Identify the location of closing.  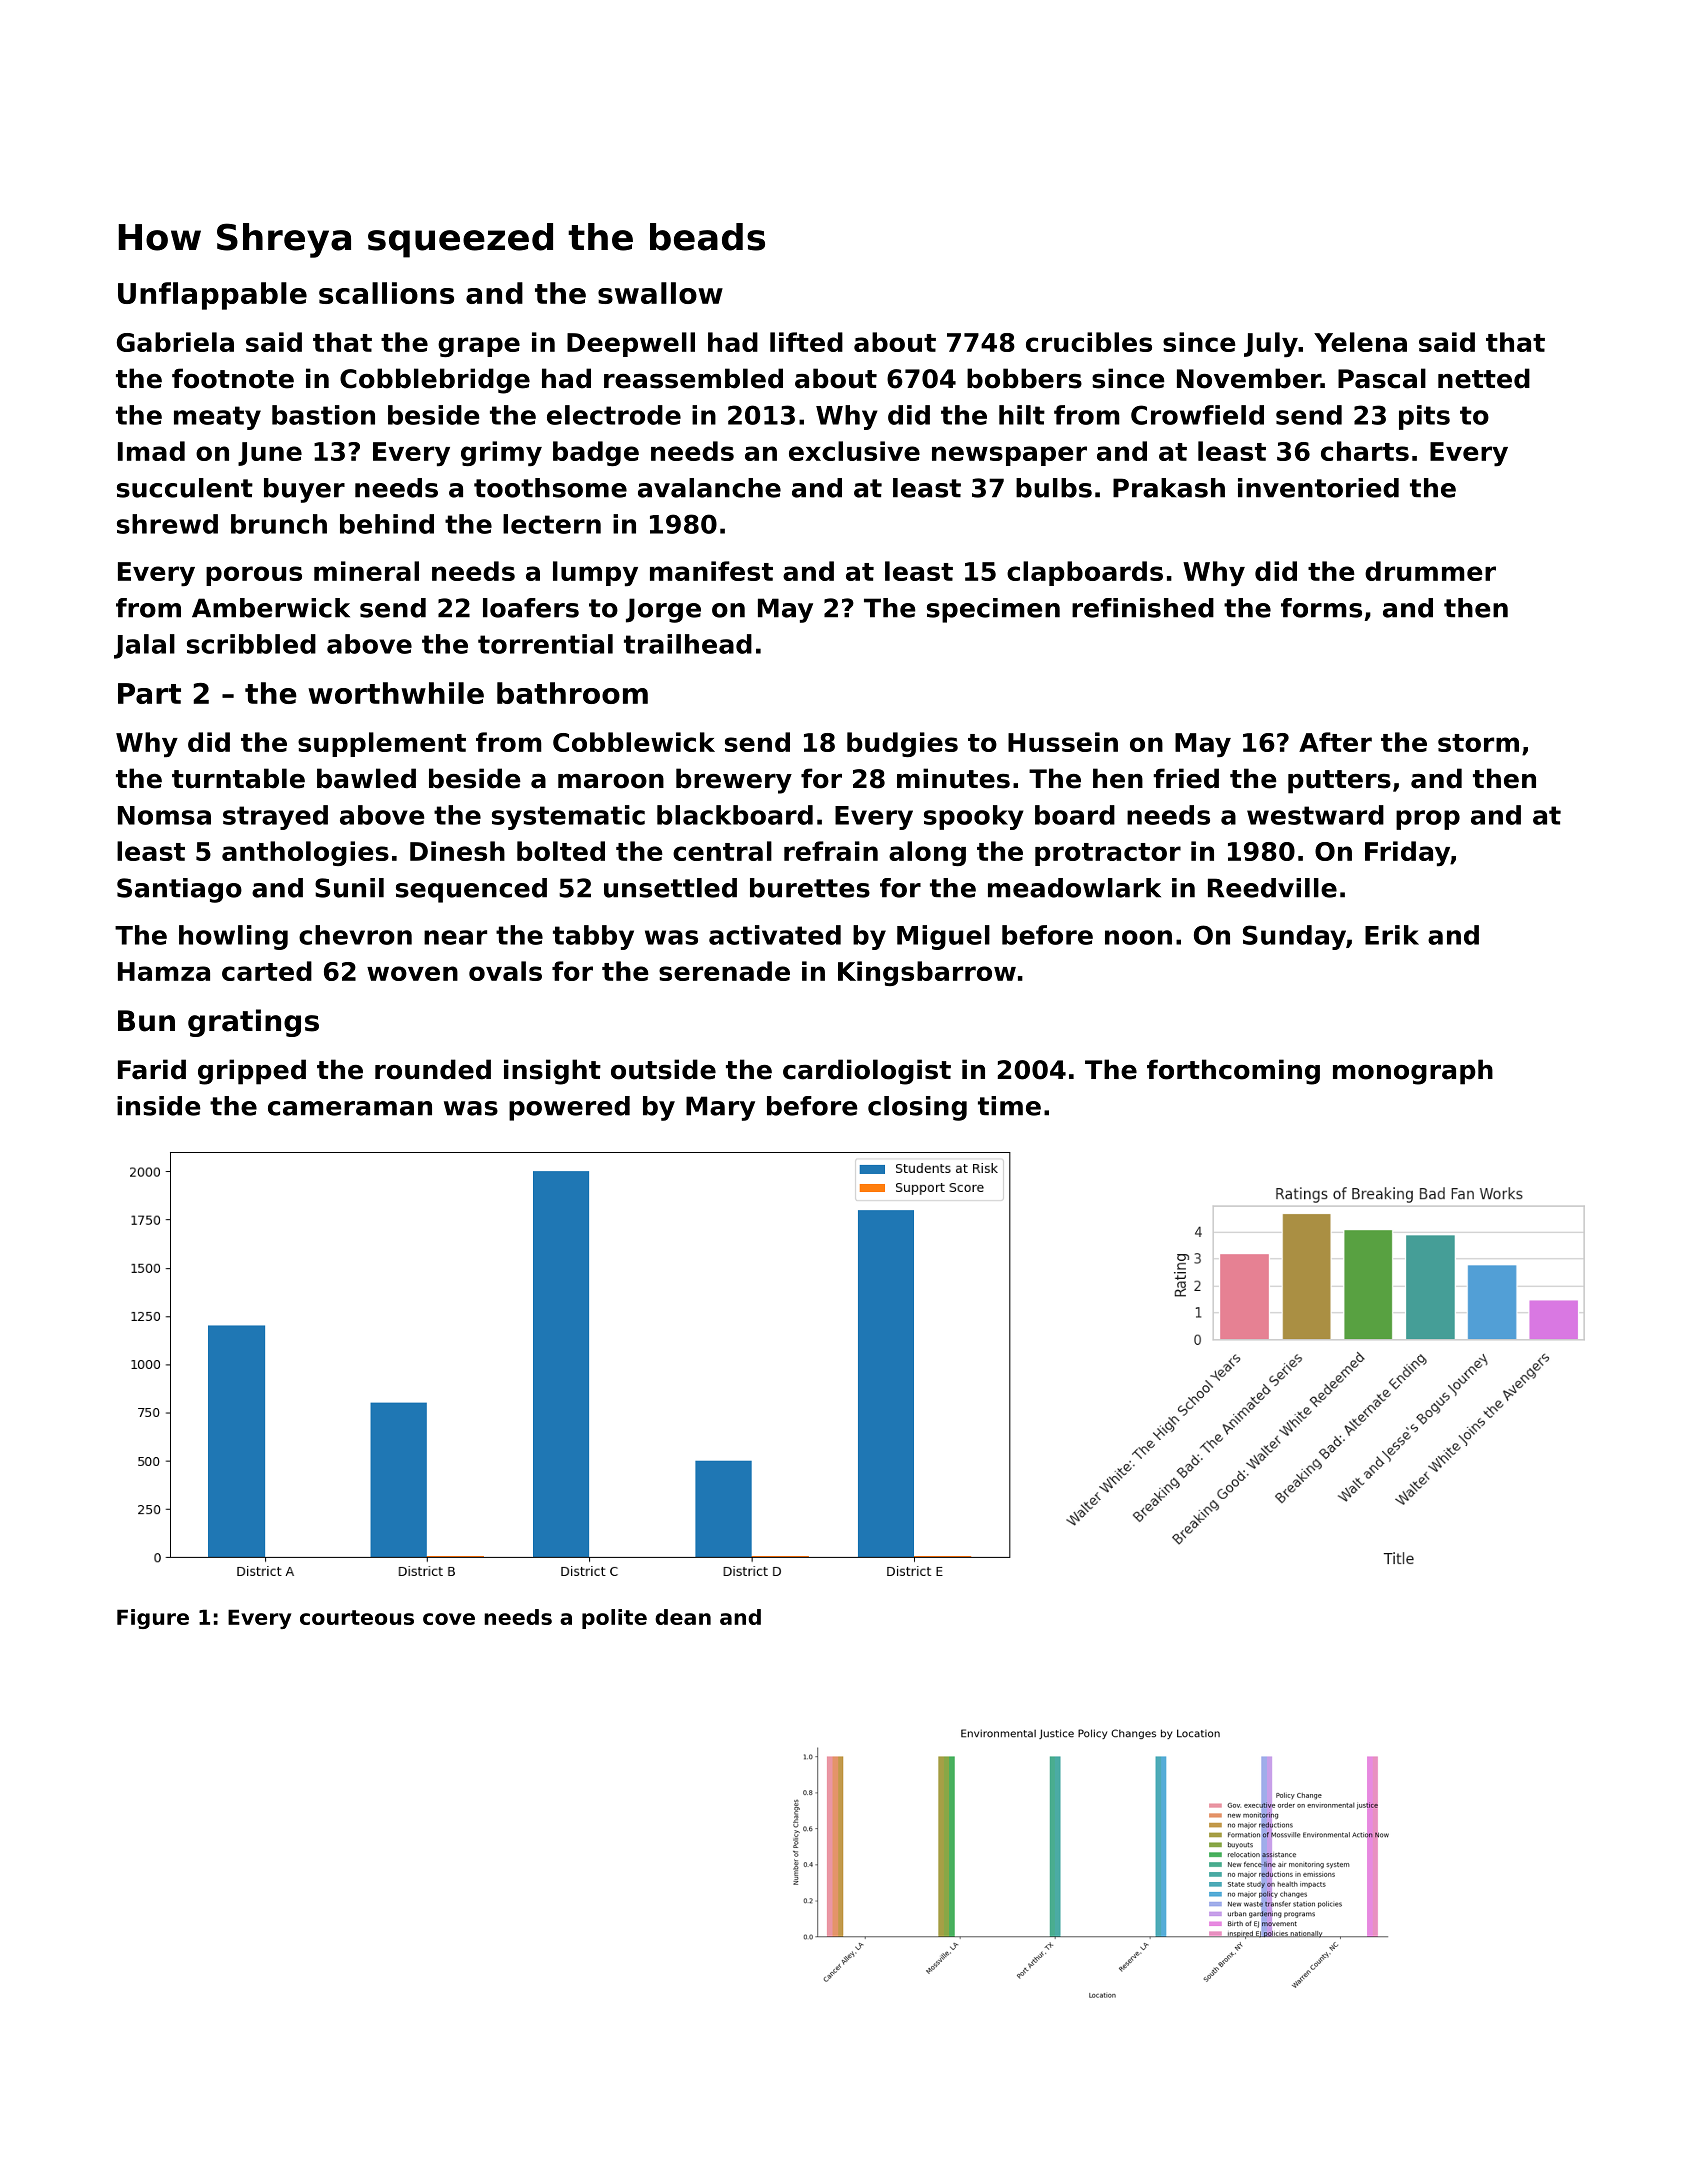
(917, 1108).
